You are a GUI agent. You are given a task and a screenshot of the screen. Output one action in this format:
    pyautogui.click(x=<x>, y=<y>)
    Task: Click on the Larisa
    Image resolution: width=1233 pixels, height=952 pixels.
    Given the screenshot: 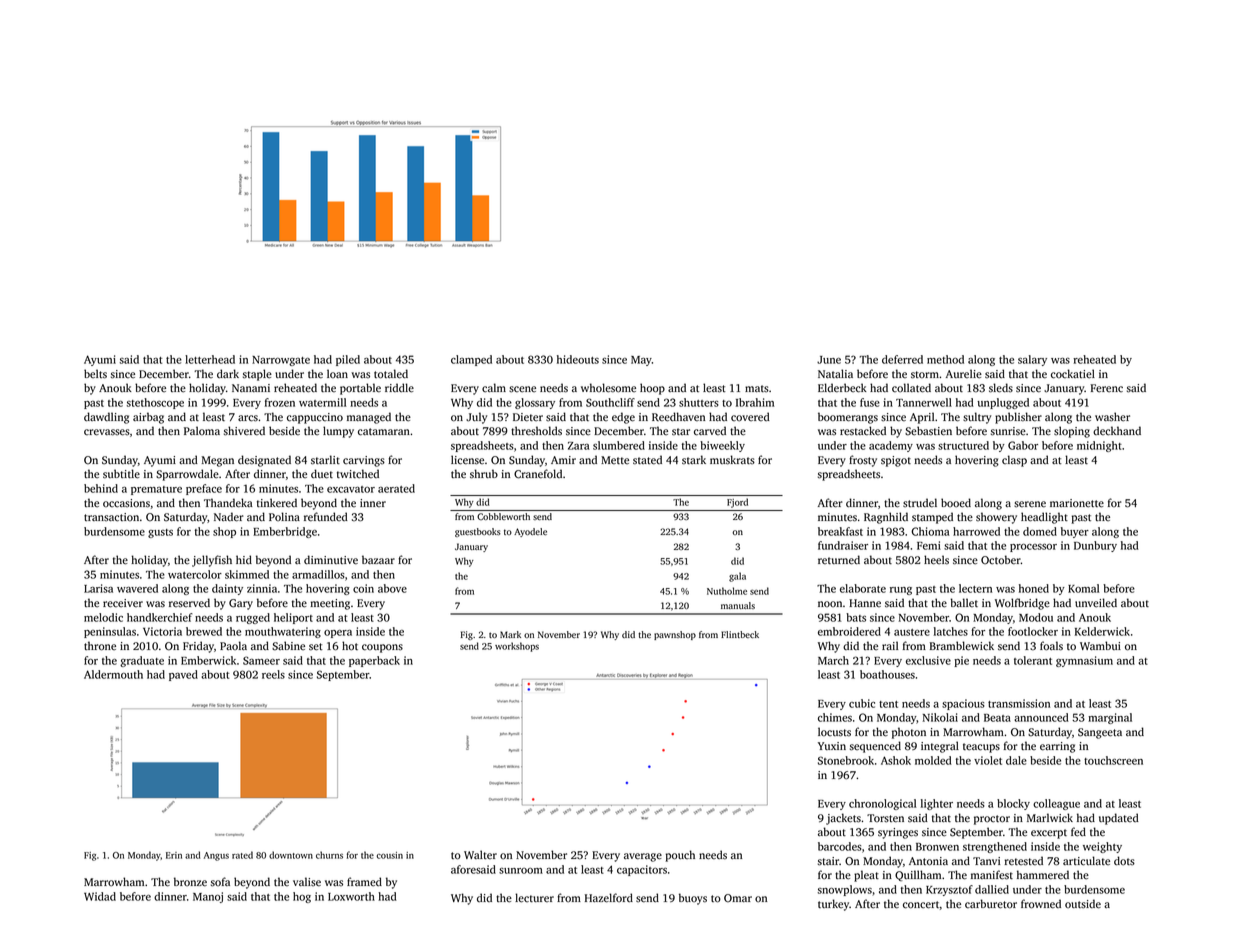 What is the action you would take?
    pyautogui.click(x=98, y=588)
